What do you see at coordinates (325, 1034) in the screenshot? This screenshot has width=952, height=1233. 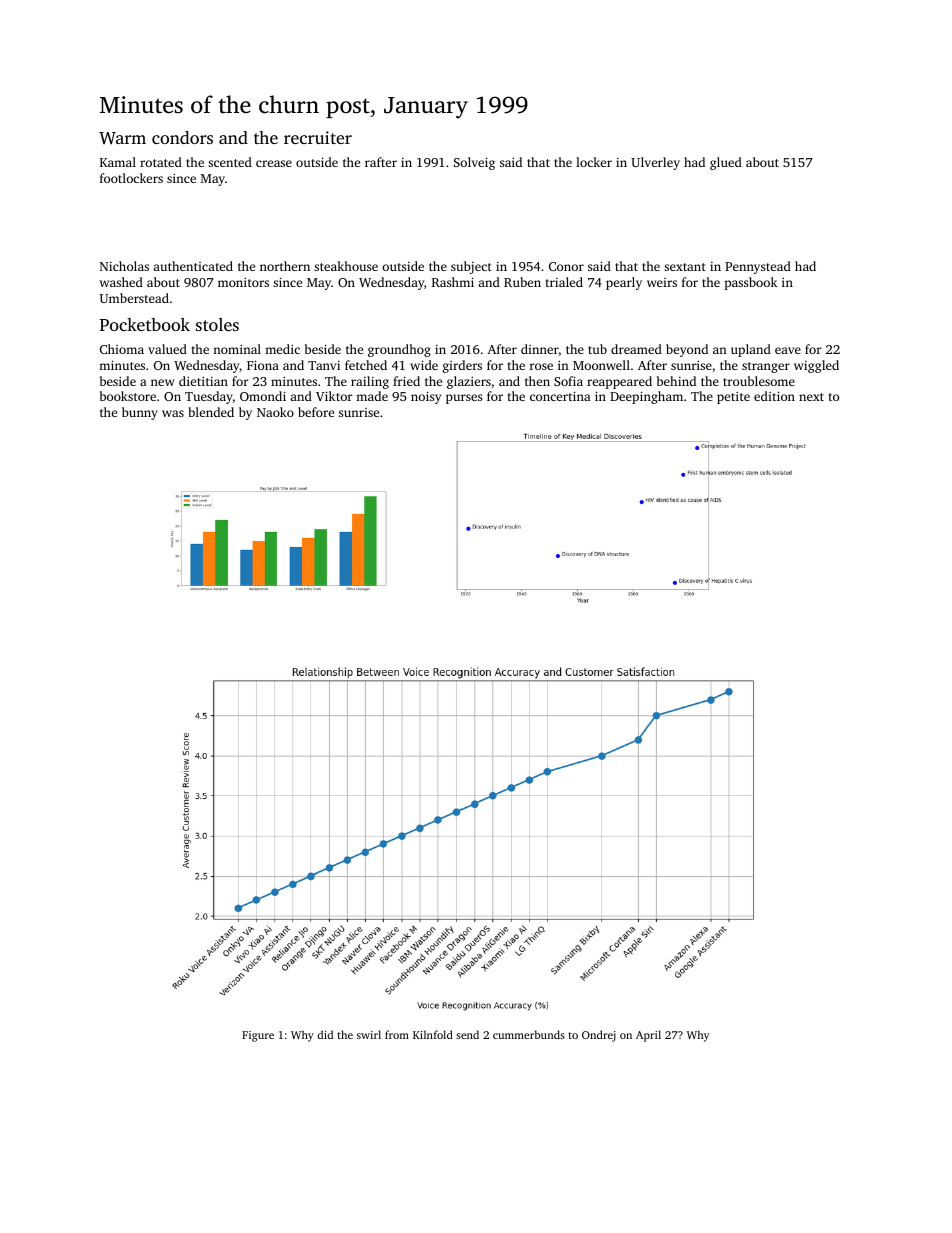 I see `did` at bounding box center [325, 1034].
